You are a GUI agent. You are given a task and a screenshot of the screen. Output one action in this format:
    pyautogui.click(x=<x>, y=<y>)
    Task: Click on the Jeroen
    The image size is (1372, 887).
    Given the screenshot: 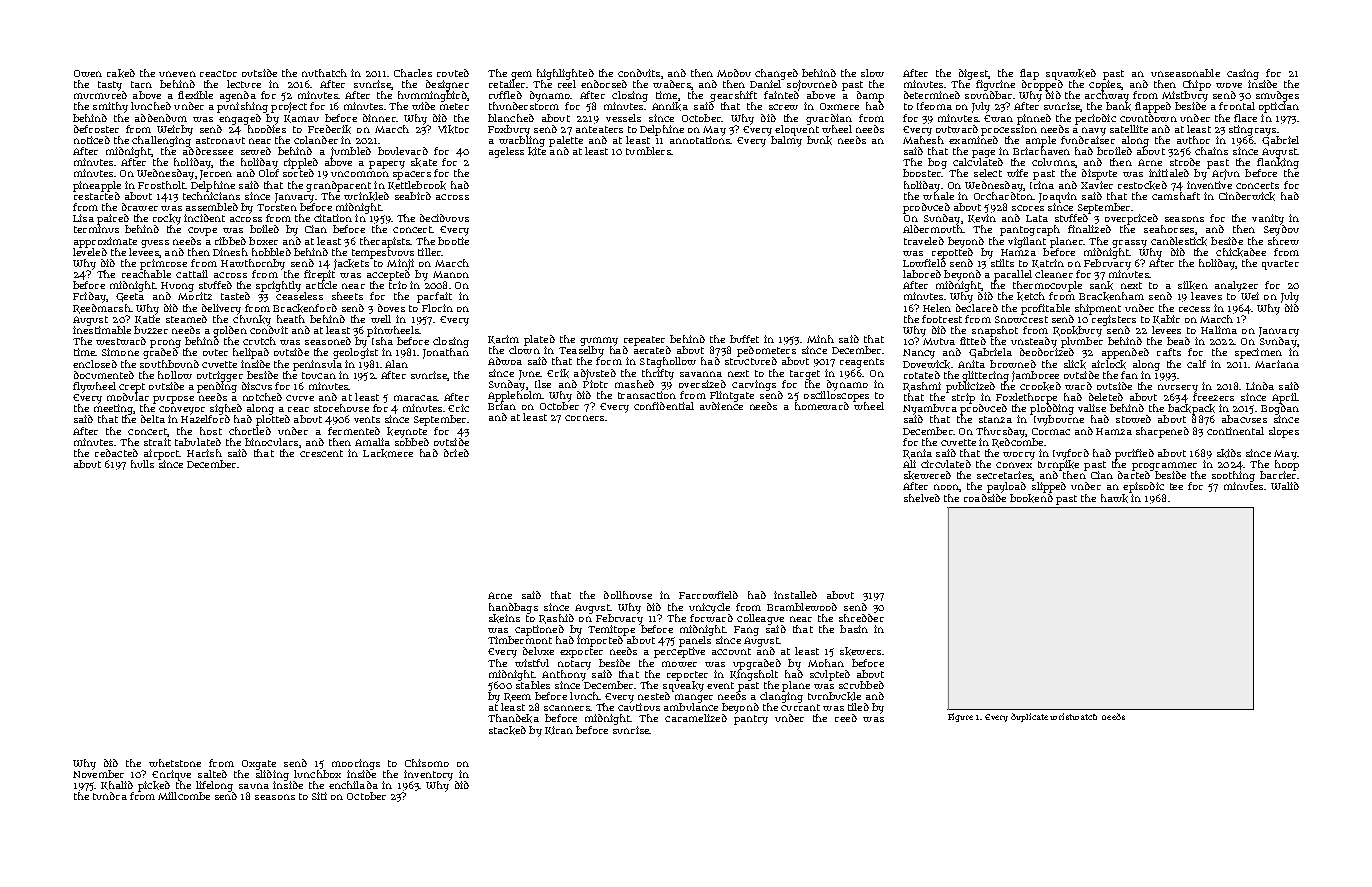 What is the action you would take?
    pyautogui.click(x=216, y=175)
